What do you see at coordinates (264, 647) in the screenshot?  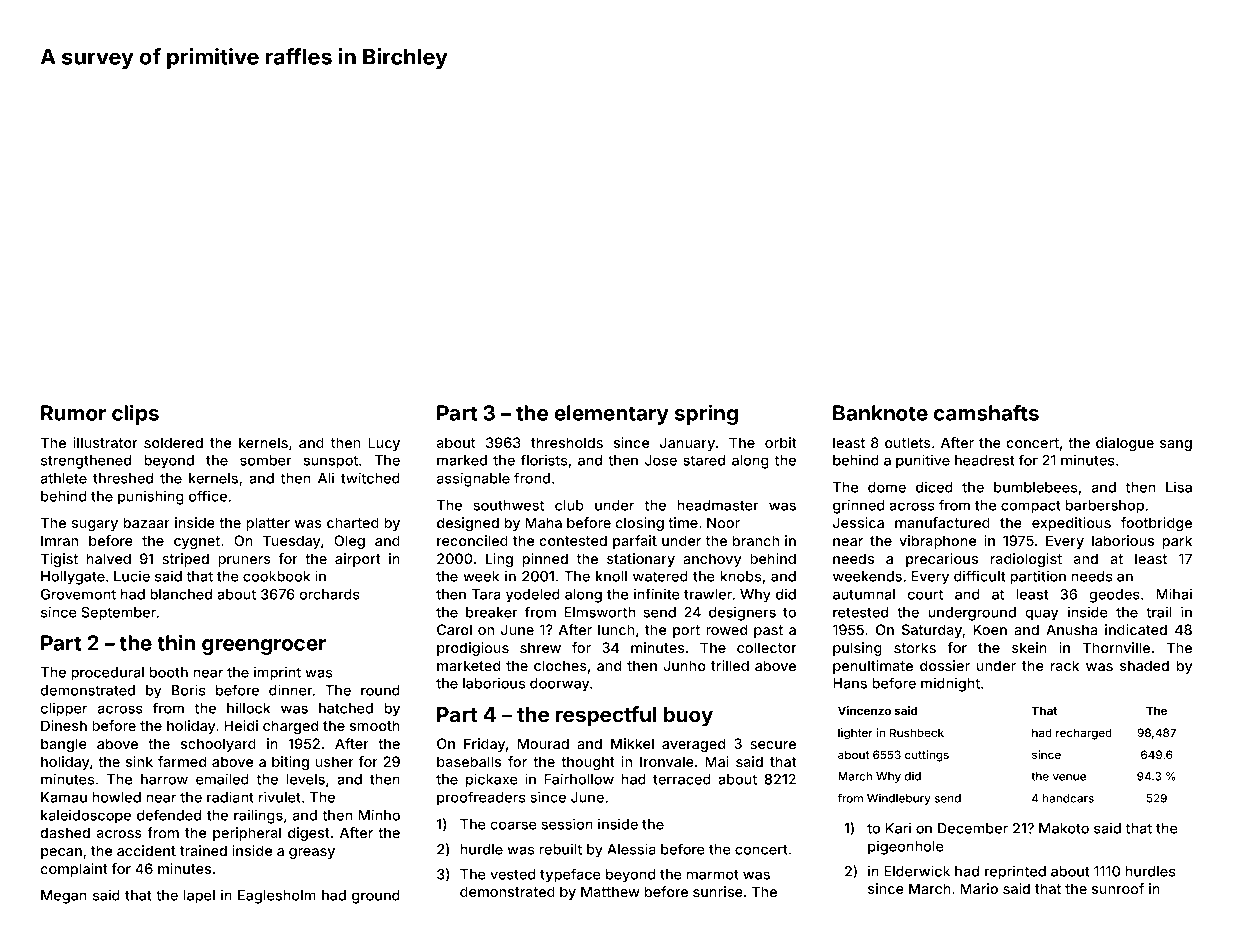 I see `greengrocer` at bounding box center [264, 647].
